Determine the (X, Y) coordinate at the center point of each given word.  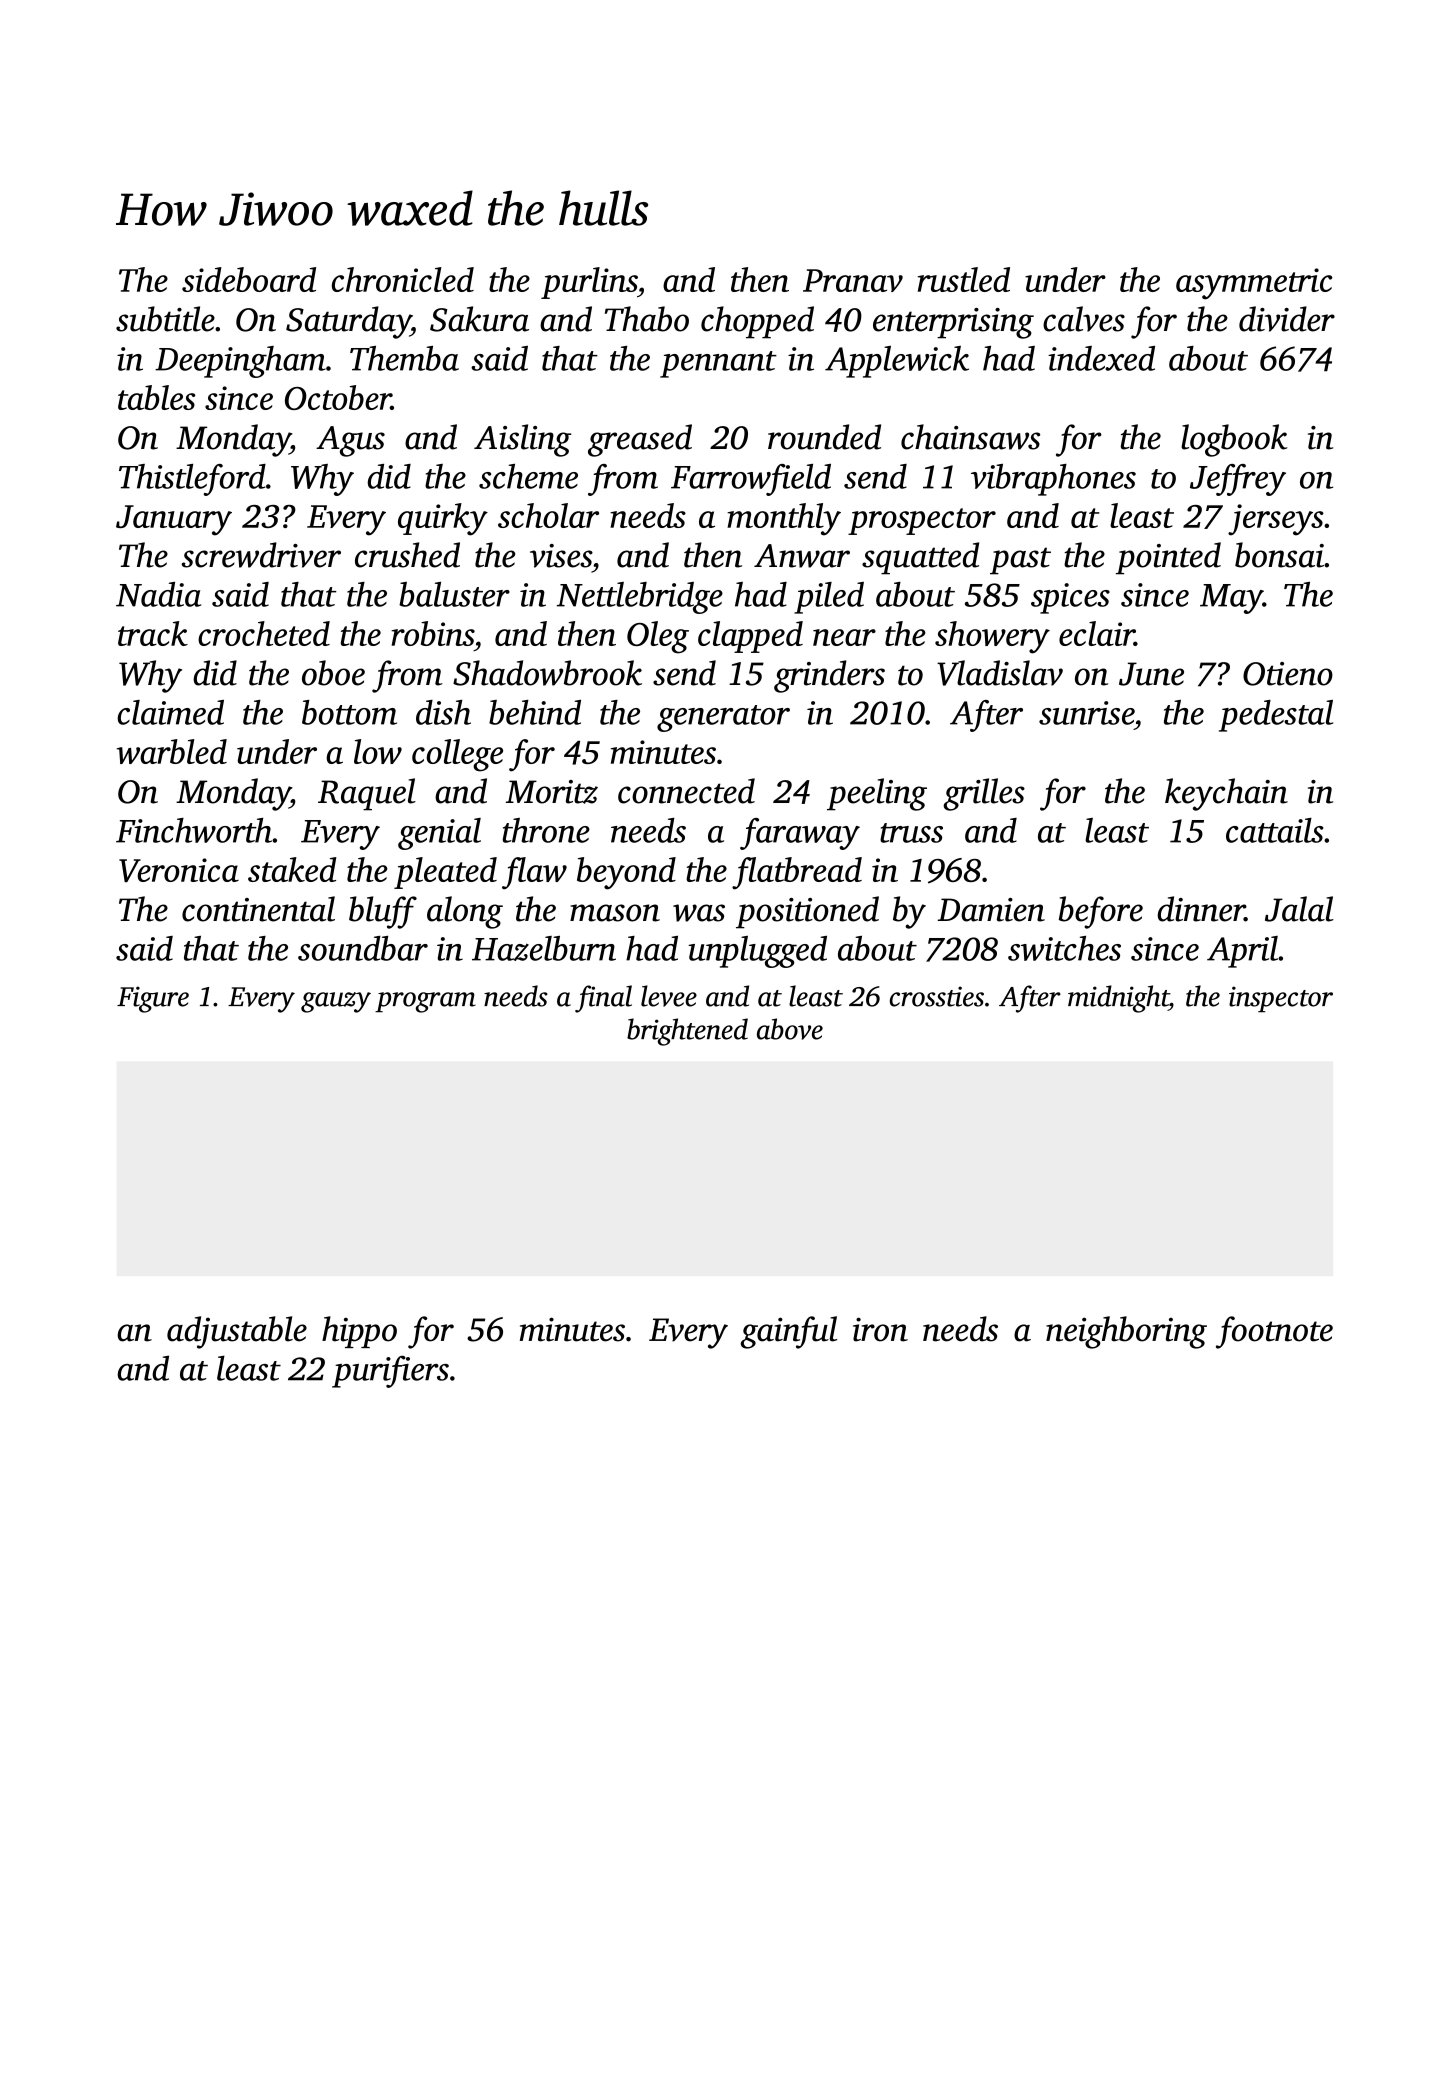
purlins (589, 283)
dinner (1201, 909)
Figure (153, 999)
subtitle (165, 319)
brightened (687, 1032)
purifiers (390, 1371)
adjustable (237, 1332)
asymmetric (1254, 284)
